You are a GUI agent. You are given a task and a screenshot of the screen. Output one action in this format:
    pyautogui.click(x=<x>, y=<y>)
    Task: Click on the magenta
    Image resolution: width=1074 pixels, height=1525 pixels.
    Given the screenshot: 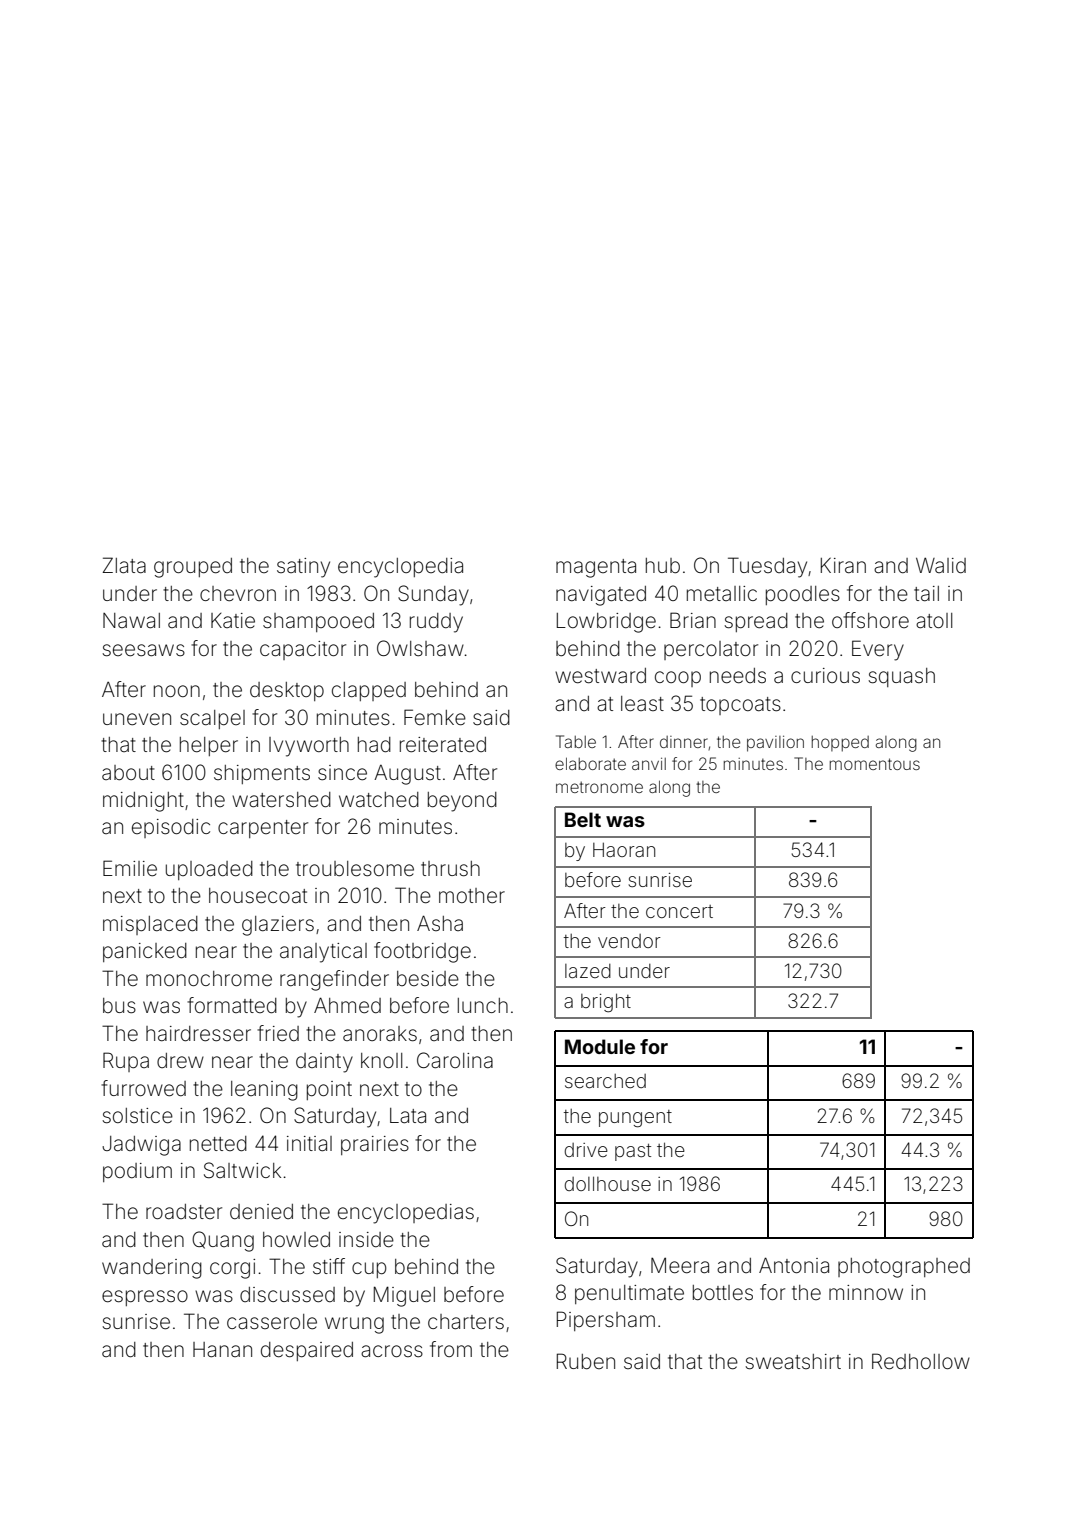 What is the action you would take?
    pyautogui.click(x=596, y=568)
